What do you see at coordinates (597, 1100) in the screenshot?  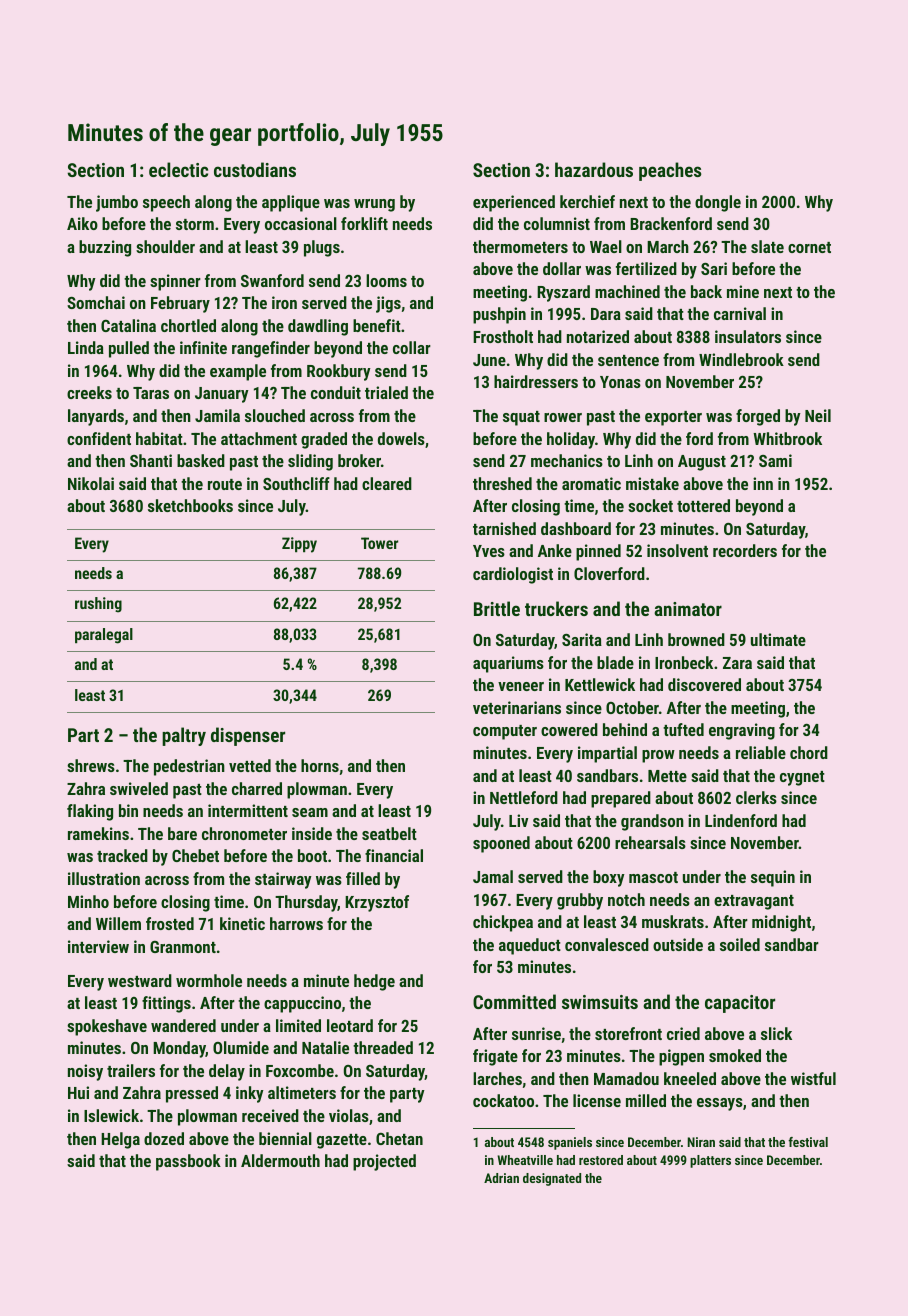 I see `license` at bounding box center [597, 1100].
